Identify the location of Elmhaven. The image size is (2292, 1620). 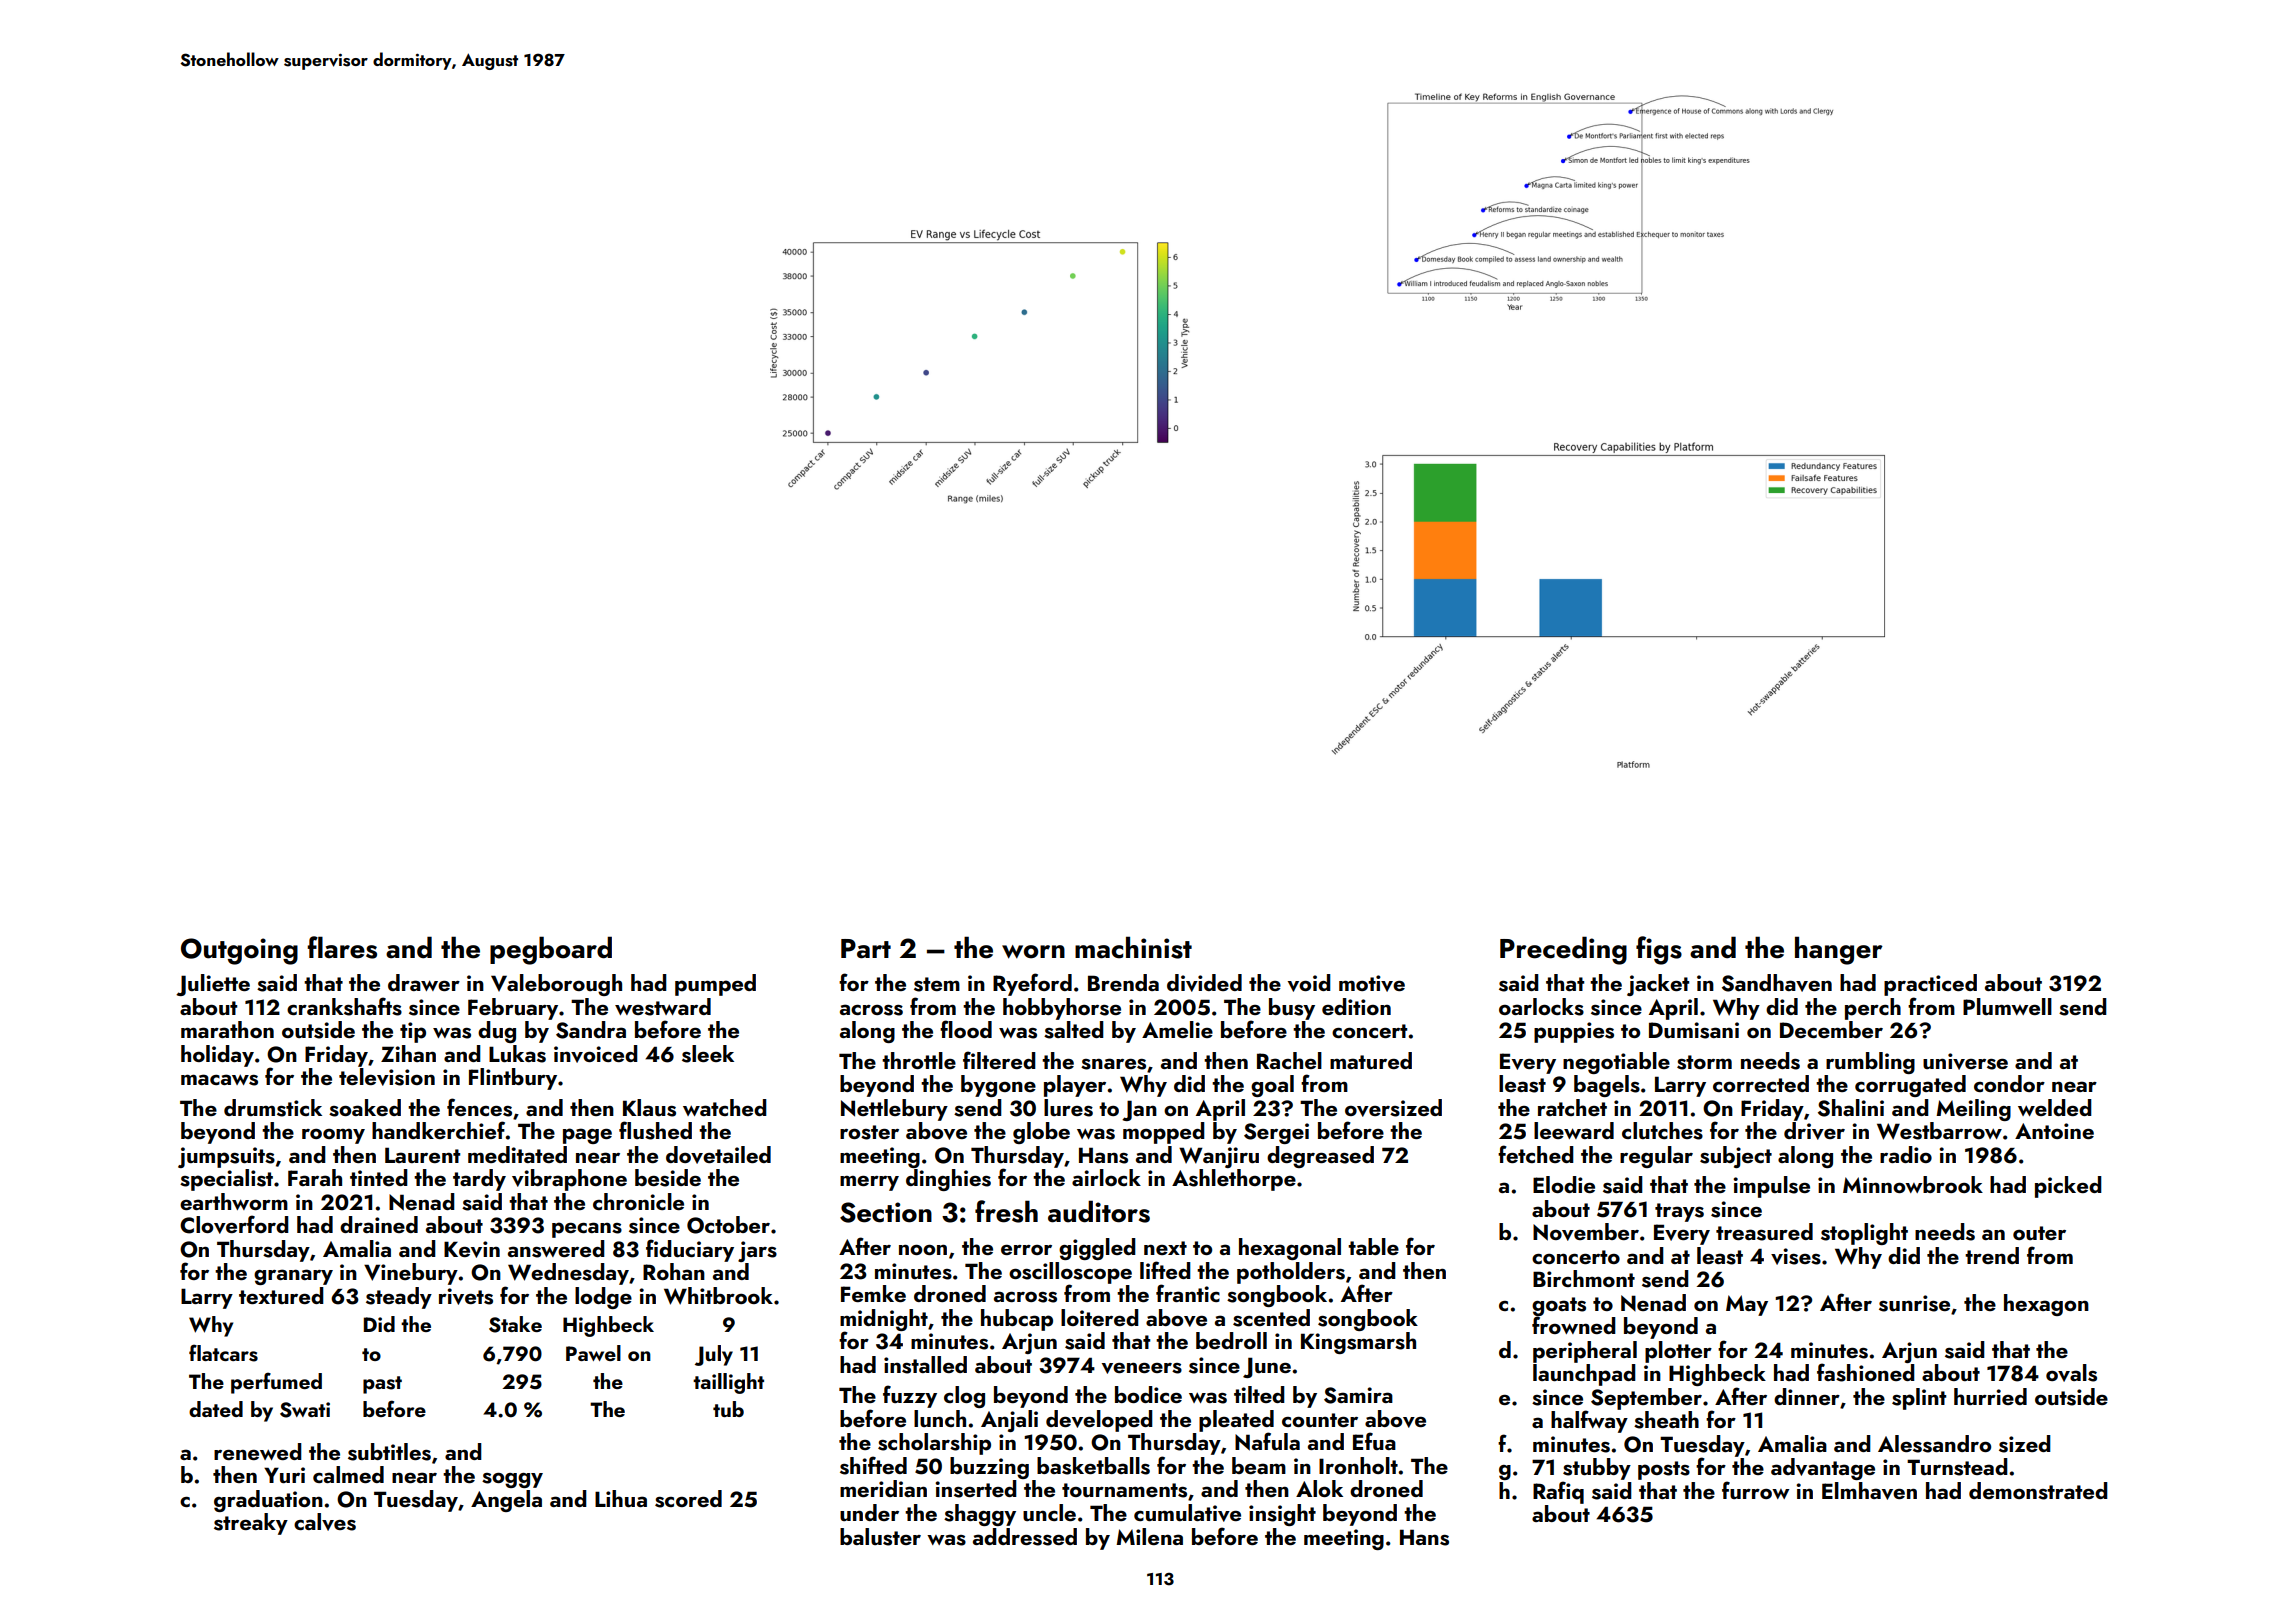
(1869, 1491).
